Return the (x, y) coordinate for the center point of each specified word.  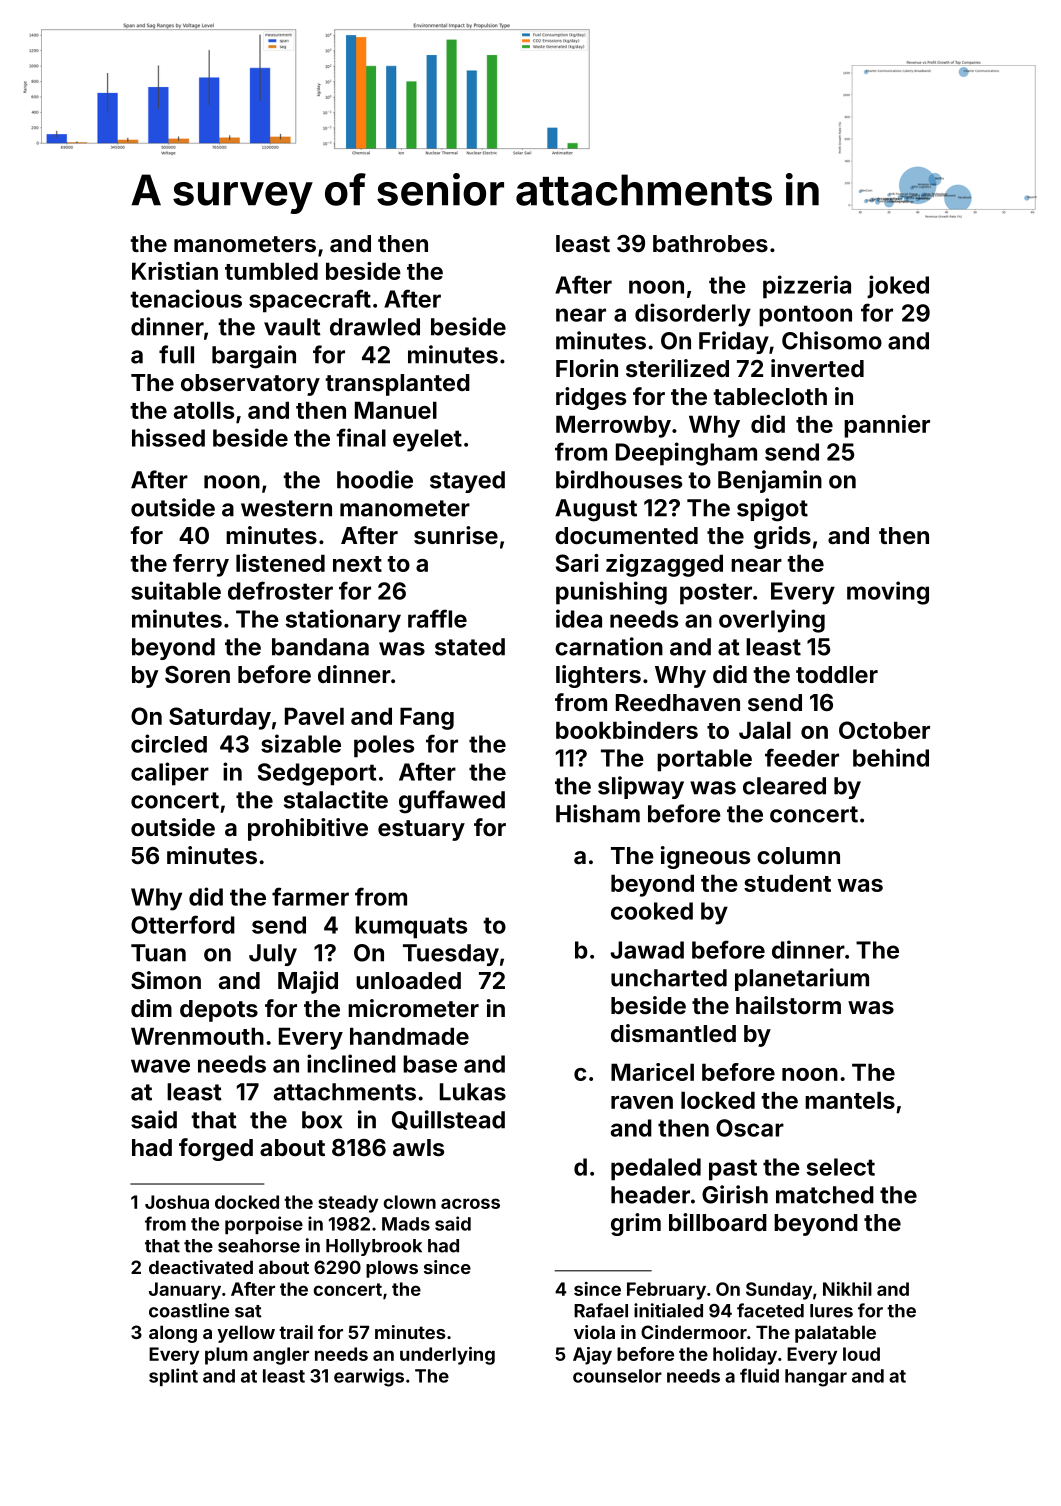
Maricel (652, 1072)
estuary (421, 830)
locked (718, 1100)
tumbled (271, 271)
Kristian (175, 271)
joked (898, 287)
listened (280, 563)
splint (173, 1377)
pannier (887, 426)
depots (219, 1011)
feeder (802, 757)
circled (169, 743)
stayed (467, 482)
